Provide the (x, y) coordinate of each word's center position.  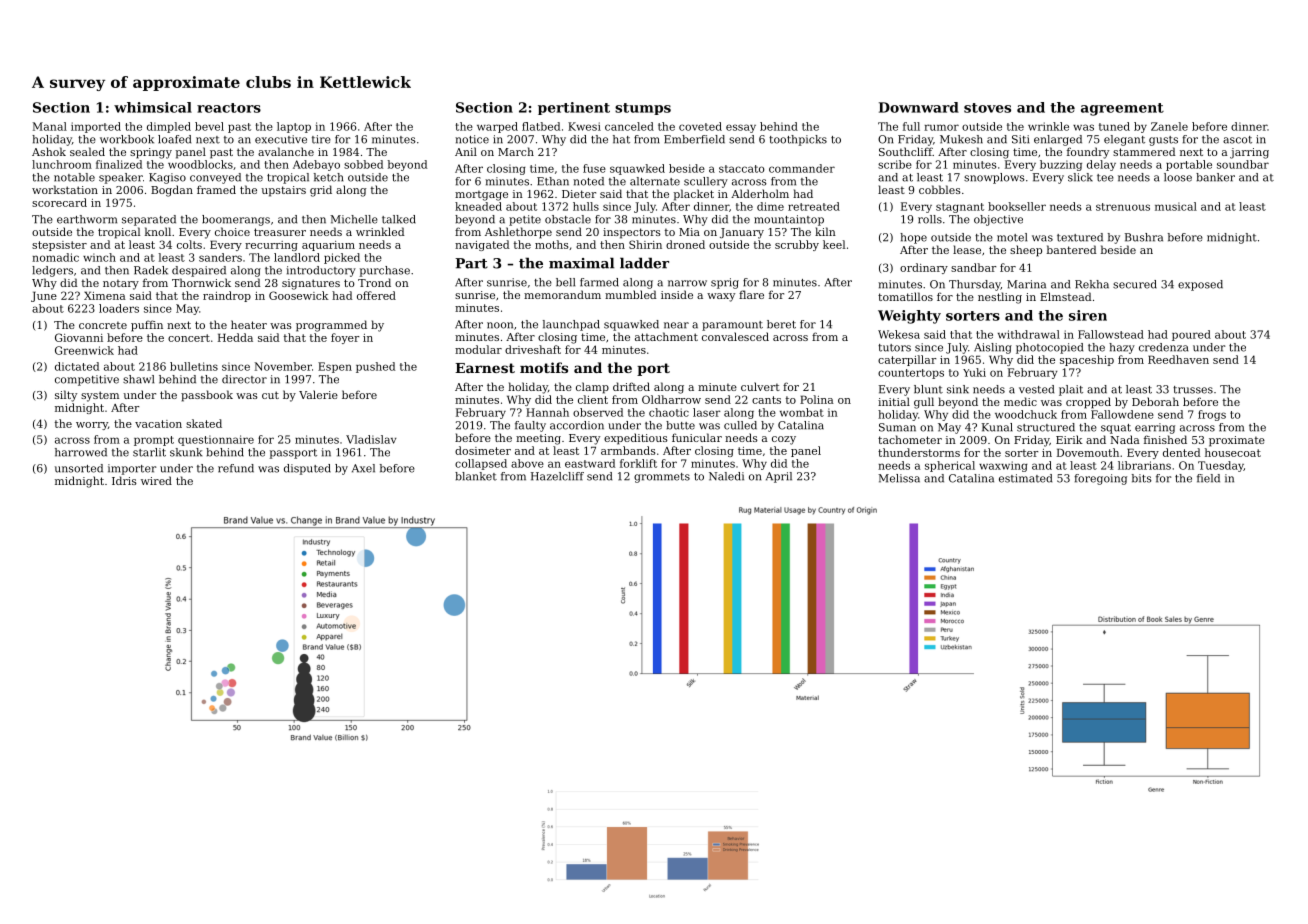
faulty (530, 426)
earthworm (87, 219)
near (676, 325)
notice (472, 139)
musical (1176, 206)
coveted (700, 126)
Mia (689, 232)
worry (92, 426)
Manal (50, 126)
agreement (1122, 109)
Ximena (105, 295)
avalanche (286, 151)
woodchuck (1026, 414)
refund (236, 468)
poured (1191, 335)
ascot (1237, 140)
